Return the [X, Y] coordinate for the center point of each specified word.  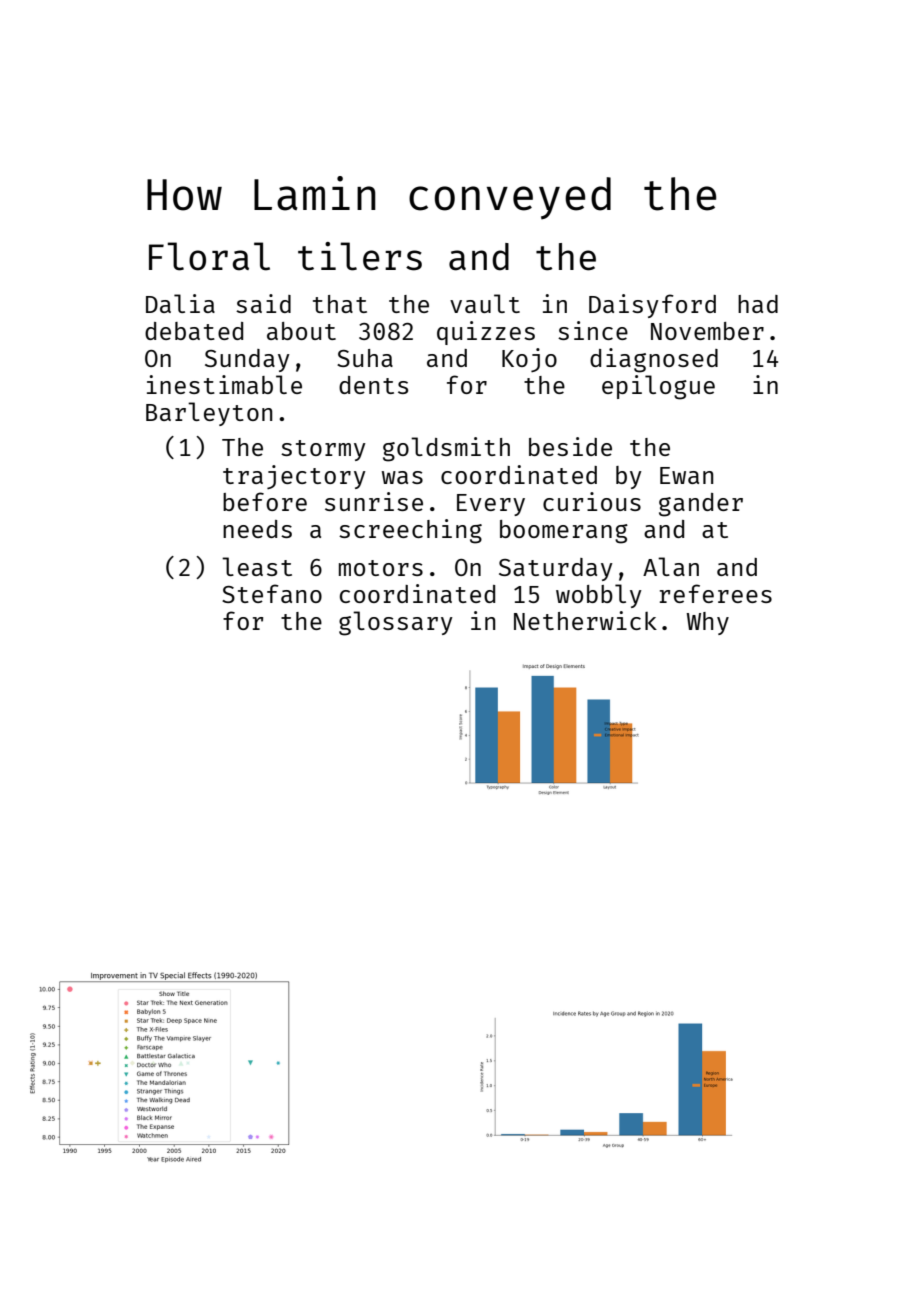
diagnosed [654, 360]
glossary [396, 623]
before [265, 501]
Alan [671, 566]
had [758, 304]
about [301, 331]
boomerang [564, 532]
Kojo [529, 360]
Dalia [180, 303]
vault [485, 303]
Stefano [272, 593]
